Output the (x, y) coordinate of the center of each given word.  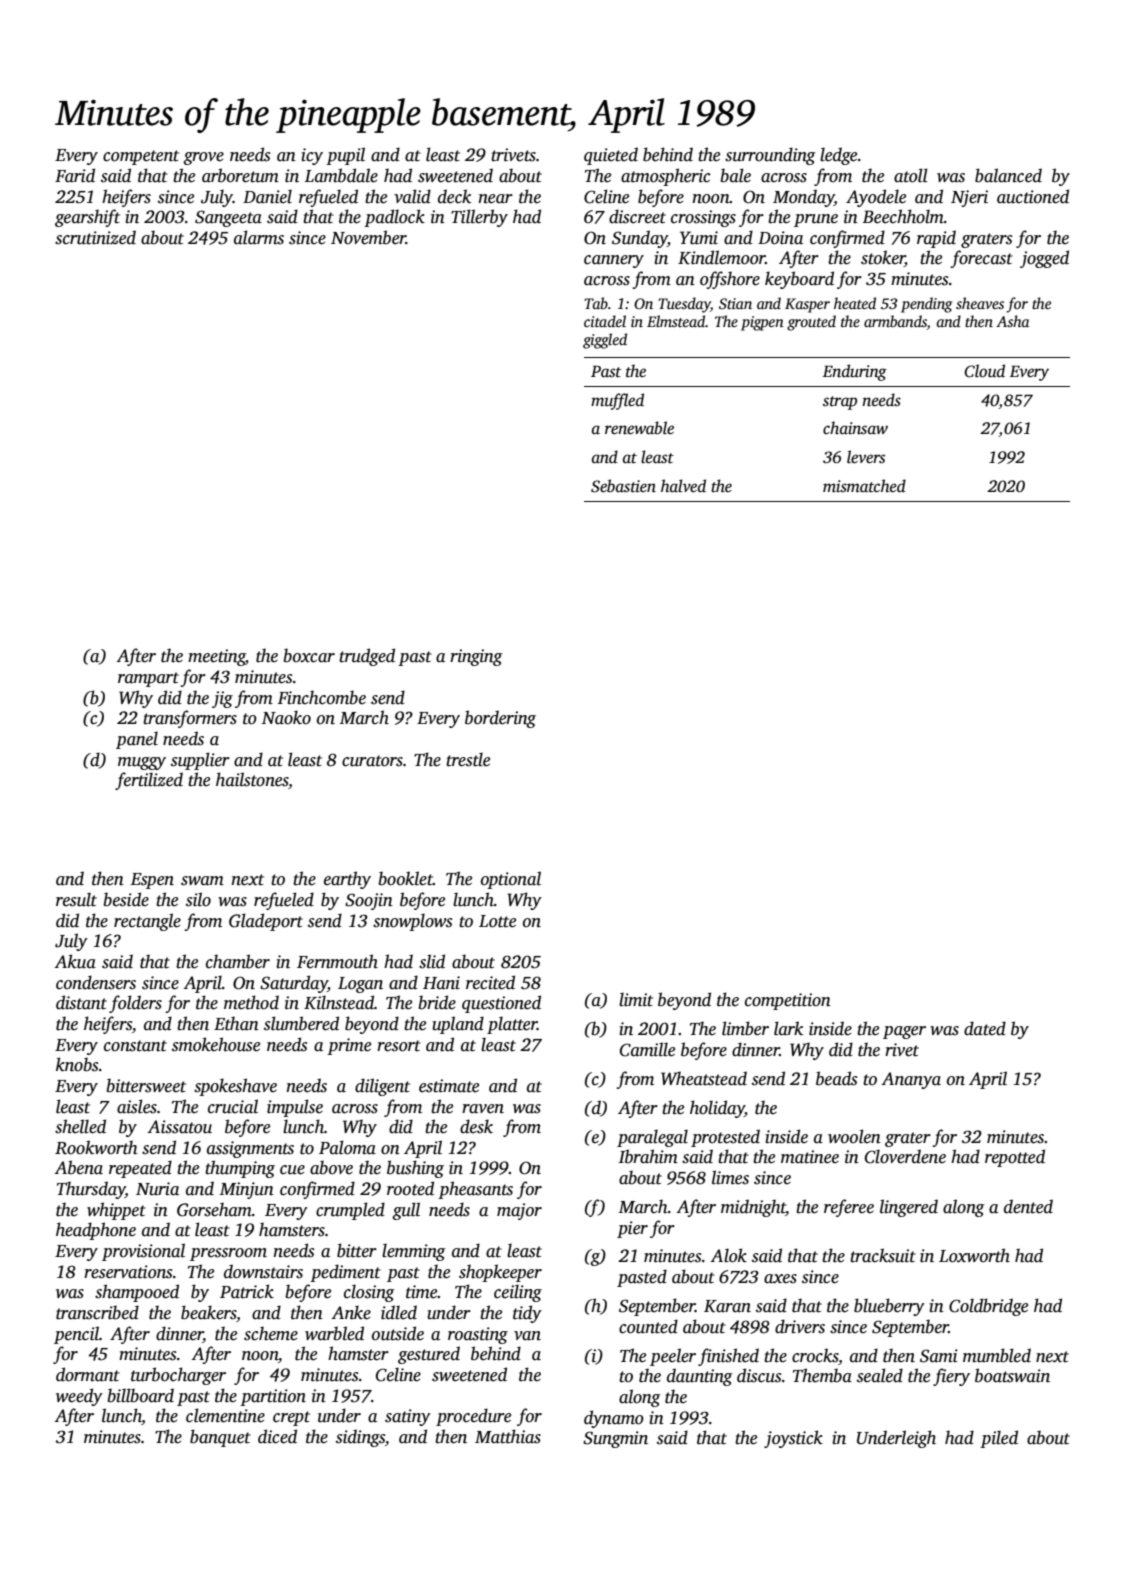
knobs (77, 1064)
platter (512, 1025)
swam (202, 881)
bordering (500, 719)
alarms (259, 237)
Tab (596, 303)
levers (866, 457)
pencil (76, 1335)
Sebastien (623, 486)
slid (432, 961)
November (368, 237)
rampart (148, 679)
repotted (1015, 1158)
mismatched (864, 486)
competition (788, 1001)
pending (926, 305)
